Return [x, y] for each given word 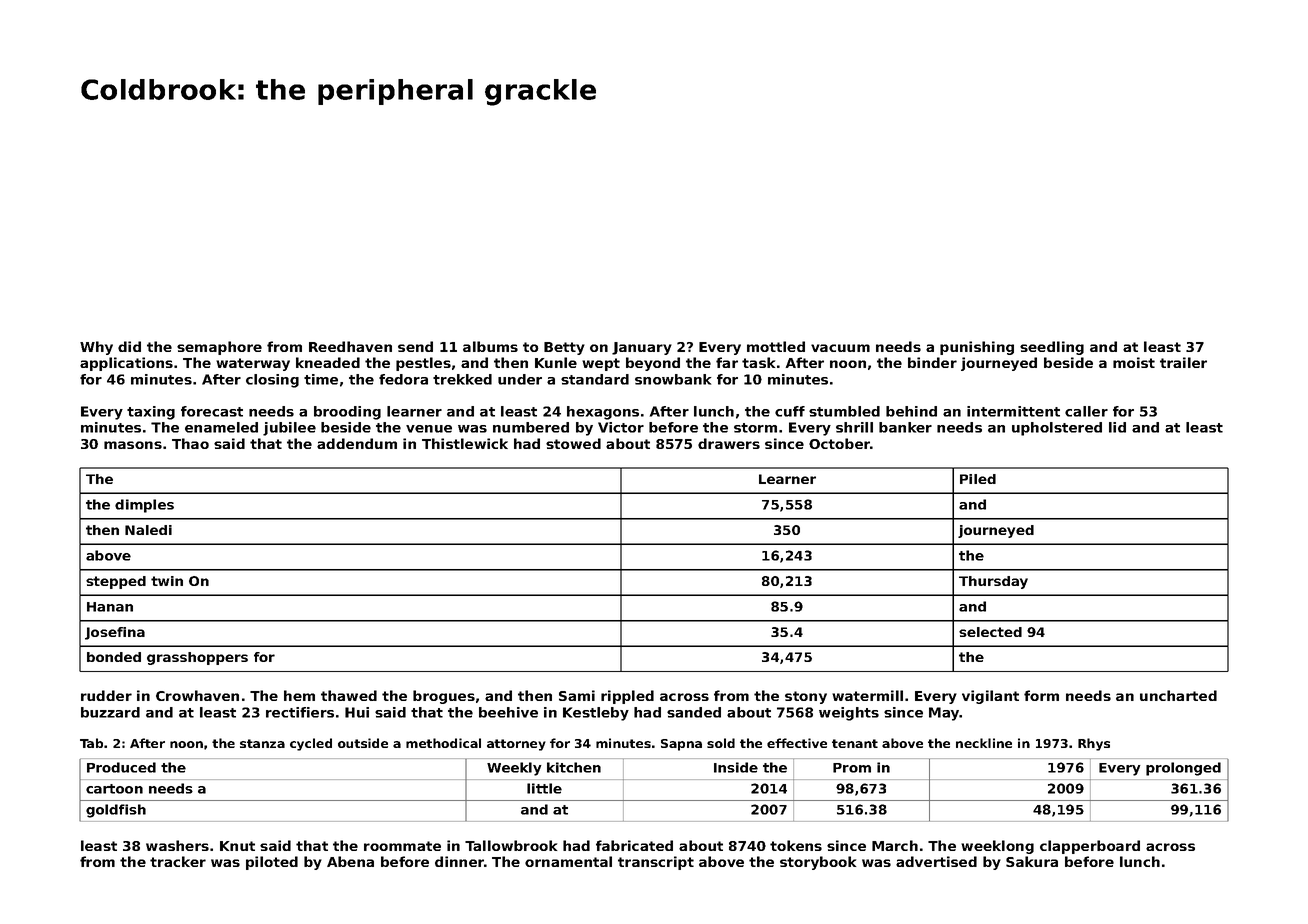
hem [299, 695]
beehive [508, 712]
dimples [144, 506]
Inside [736, 767]
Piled [978, 479]
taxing [151, 413]
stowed [573, 443]
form [1041, 695]
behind [911, 411]
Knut [237, 846]
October [839, 443]
